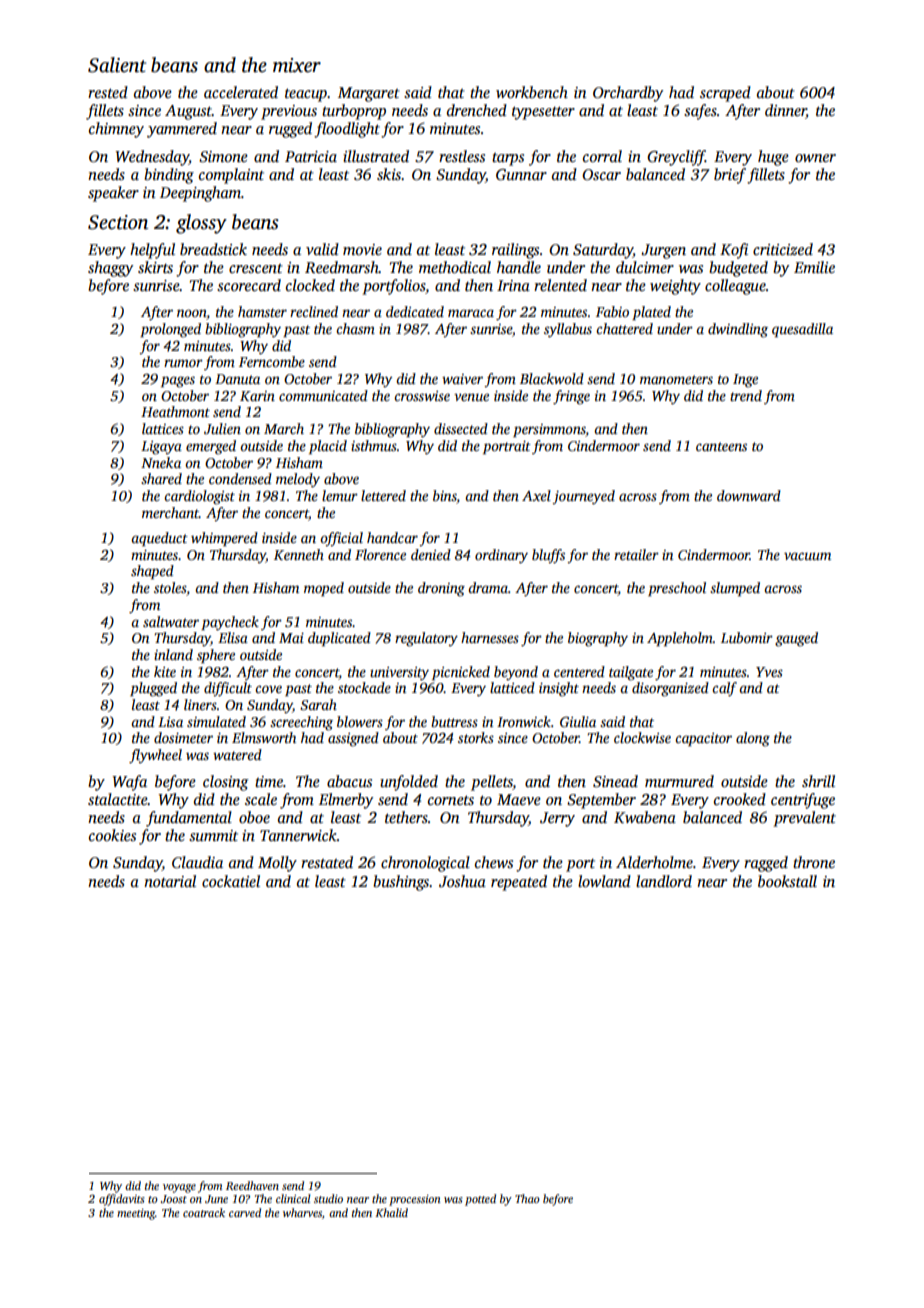 The image size is (924, 1308). What do you see at coordinates (355, 328) in the page?
I see `chasm` at bounding box center [355, 328].
